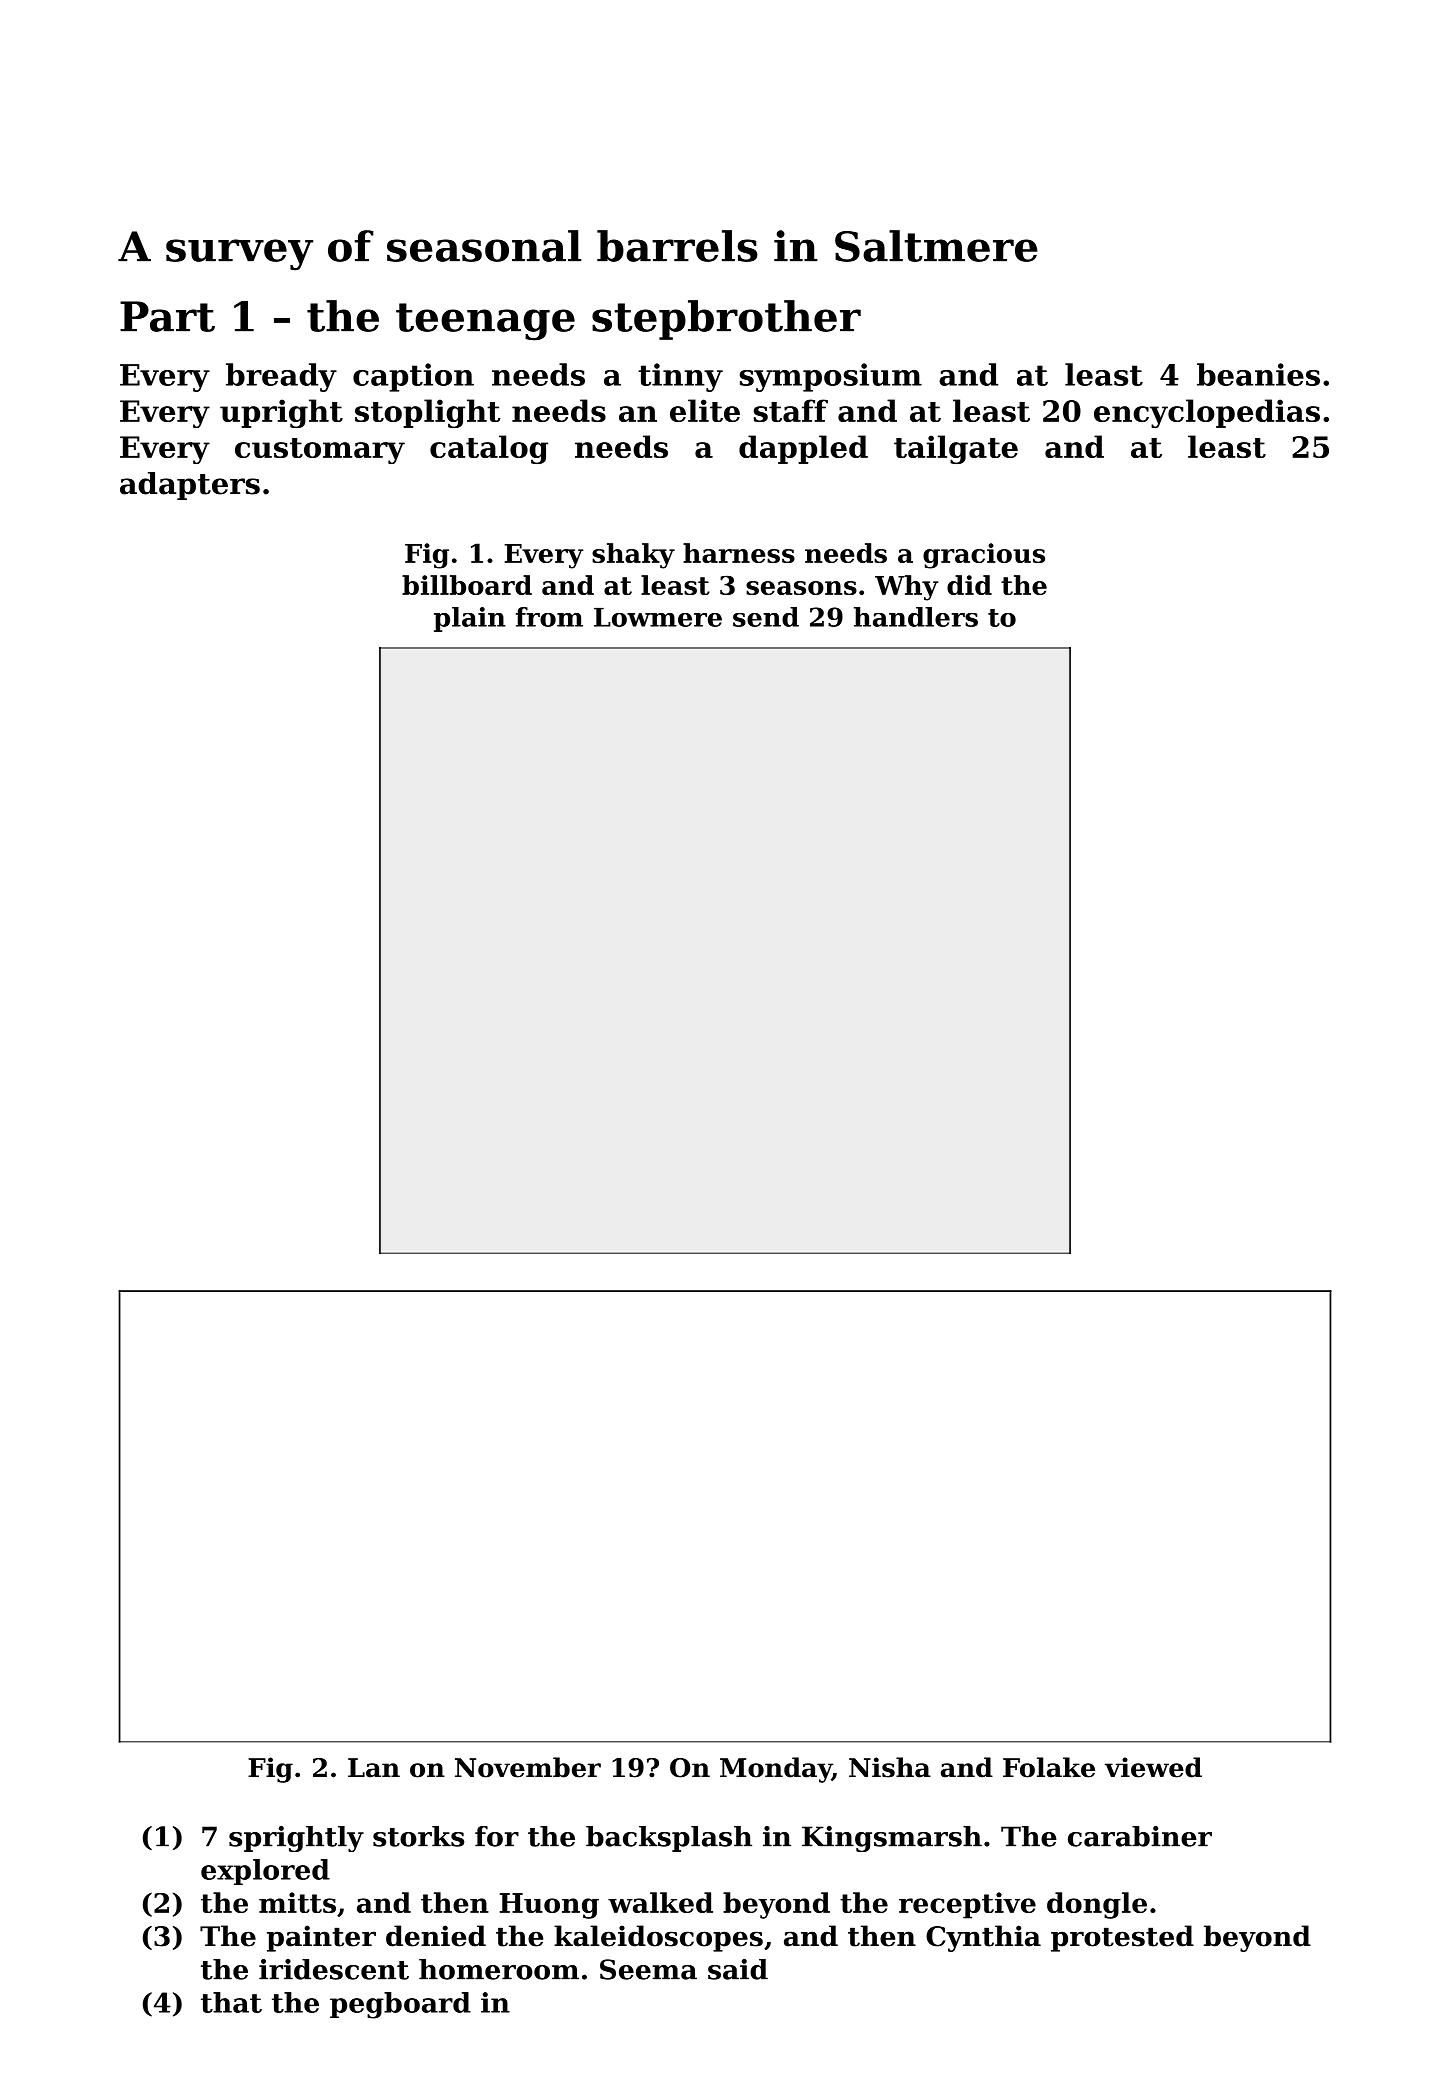 Image resolution: width=1450 pixels, height=2100 pixels. What do you see at coordinates (669, 1839) in the screenshot?
I see `backsplash` at bounding box center [669, 1839].
